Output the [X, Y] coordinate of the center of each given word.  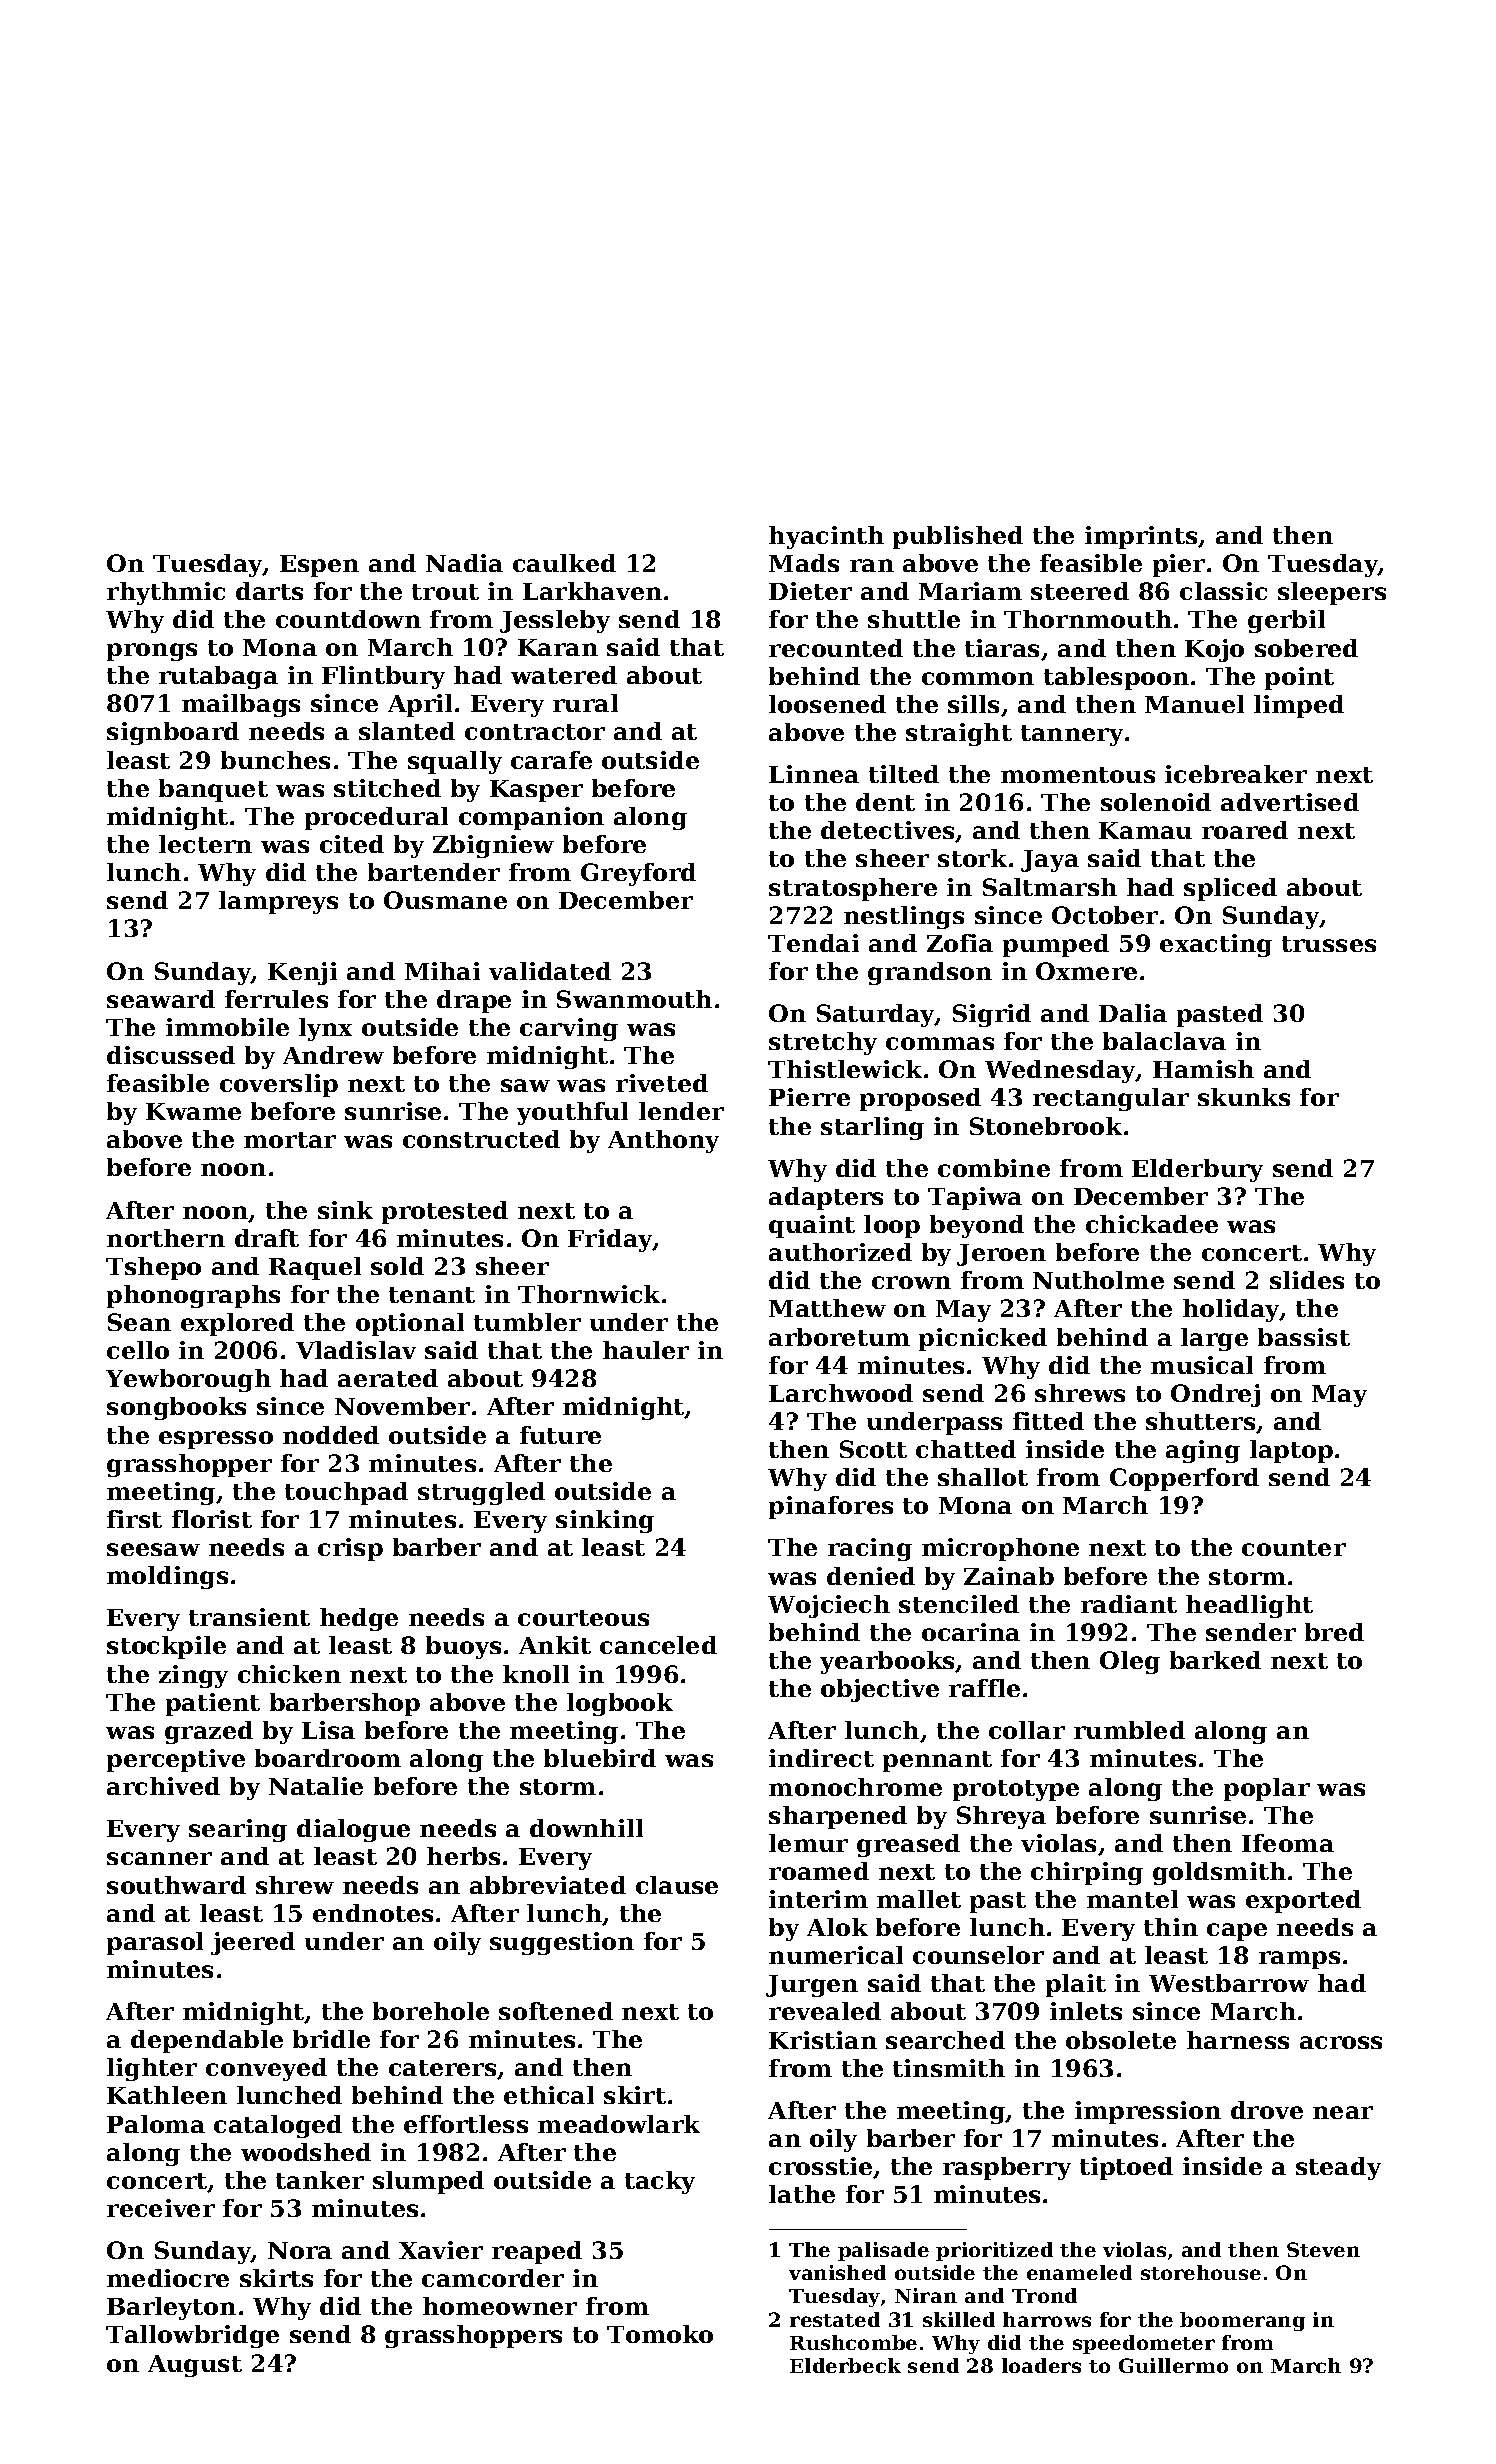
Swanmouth [634, 999]
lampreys [278, 902]
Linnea [814, 774]
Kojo [1214, 650]
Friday [610, 1240]
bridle [331, 2039]
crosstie [820, 2166]
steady [1338, 2168]
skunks [1244, 1097]
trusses [1329, 944]
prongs [152, 652]
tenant [432, 1295]
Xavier [441, 2250]
